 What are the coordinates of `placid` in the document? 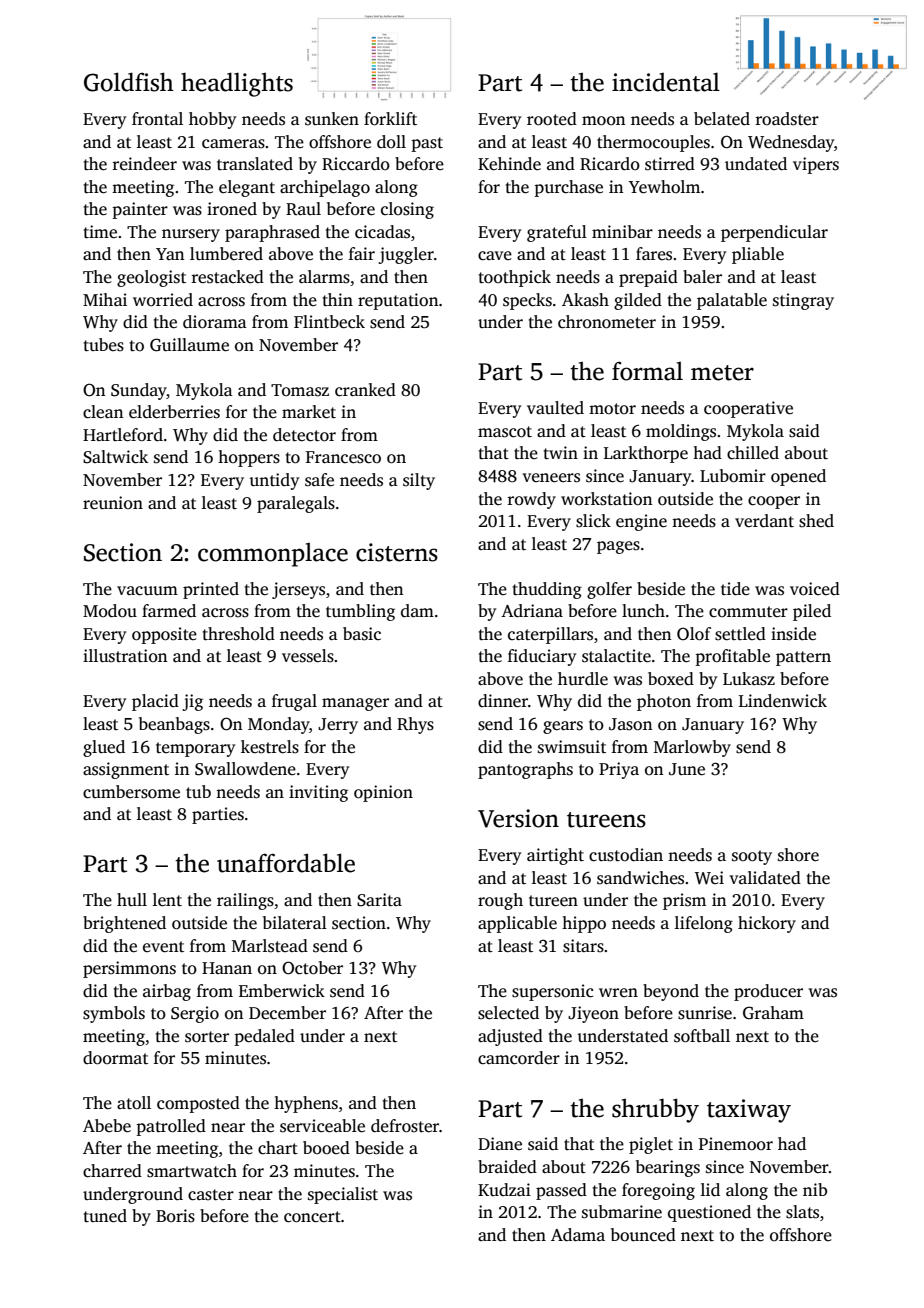 It's located at (155, 702).
